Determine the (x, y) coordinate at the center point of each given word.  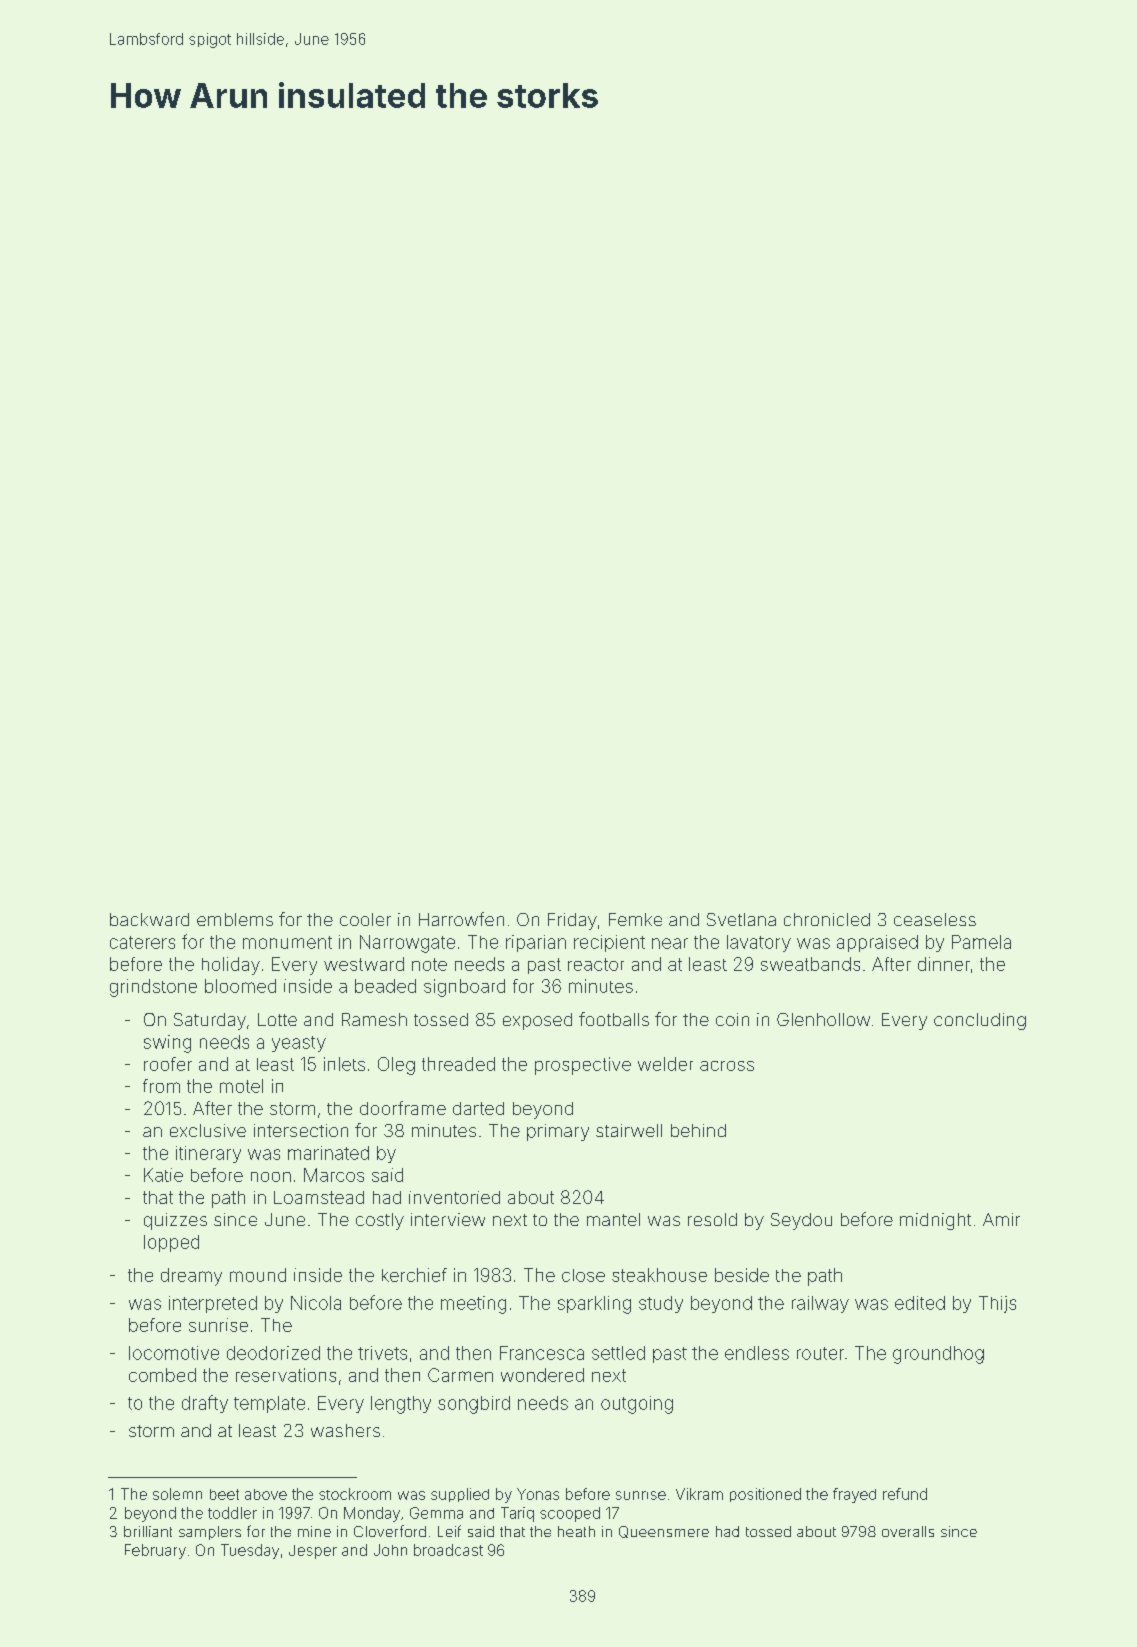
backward (149, 919)
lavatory (759, 943)
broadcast (448, 1550)
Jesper (313, 1552)
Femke (635, 919)
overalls (908, 1531)
